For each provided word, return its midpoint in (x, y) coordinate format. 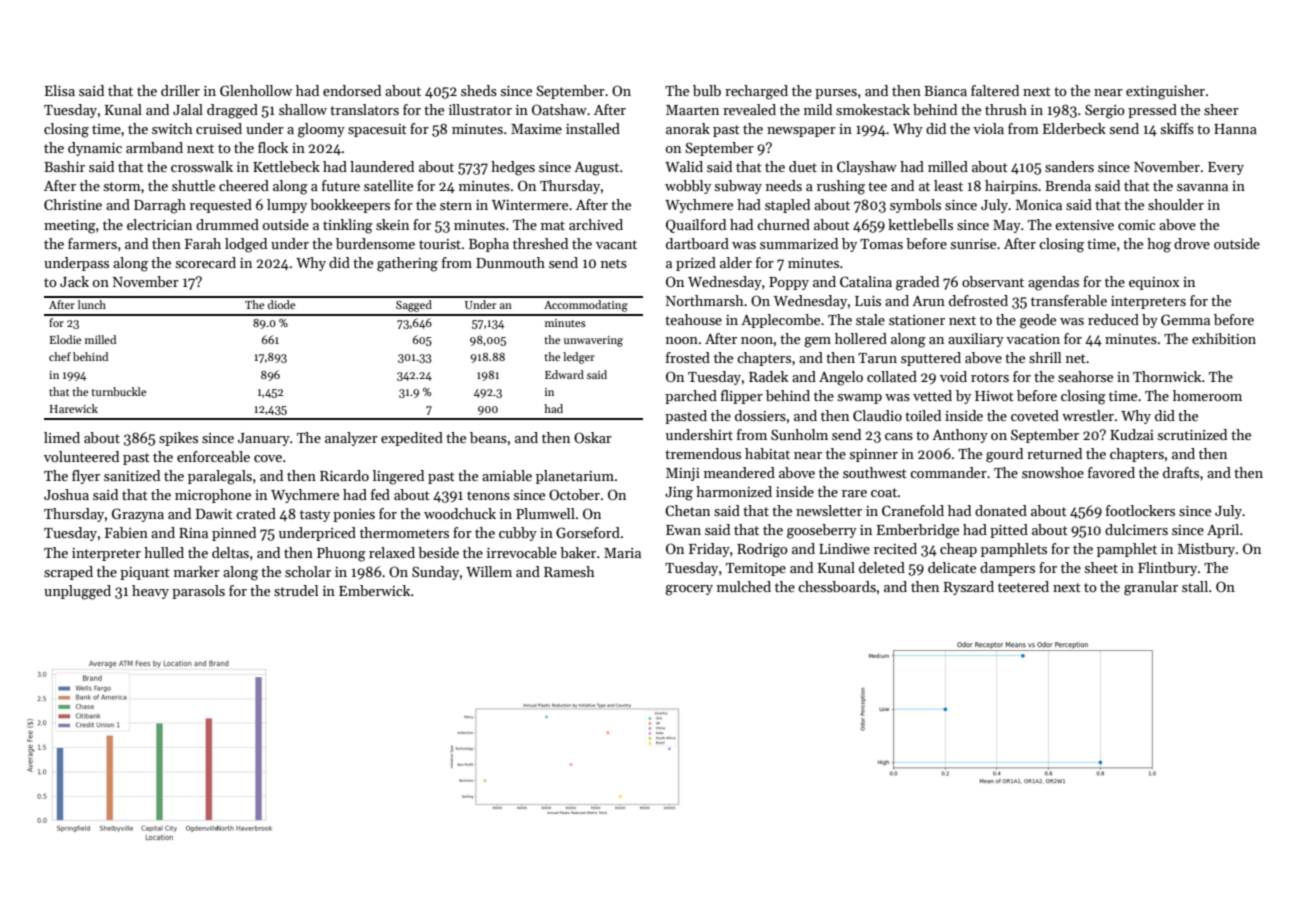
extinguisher (1165, 92)
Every (1226, 168)
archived (596, 224)
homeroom (1207, 395)
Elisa (60, 90)
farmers (92, 243)
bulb (707, 90)
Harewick (74, 408)
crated (256, 513)
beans (488, 437)
